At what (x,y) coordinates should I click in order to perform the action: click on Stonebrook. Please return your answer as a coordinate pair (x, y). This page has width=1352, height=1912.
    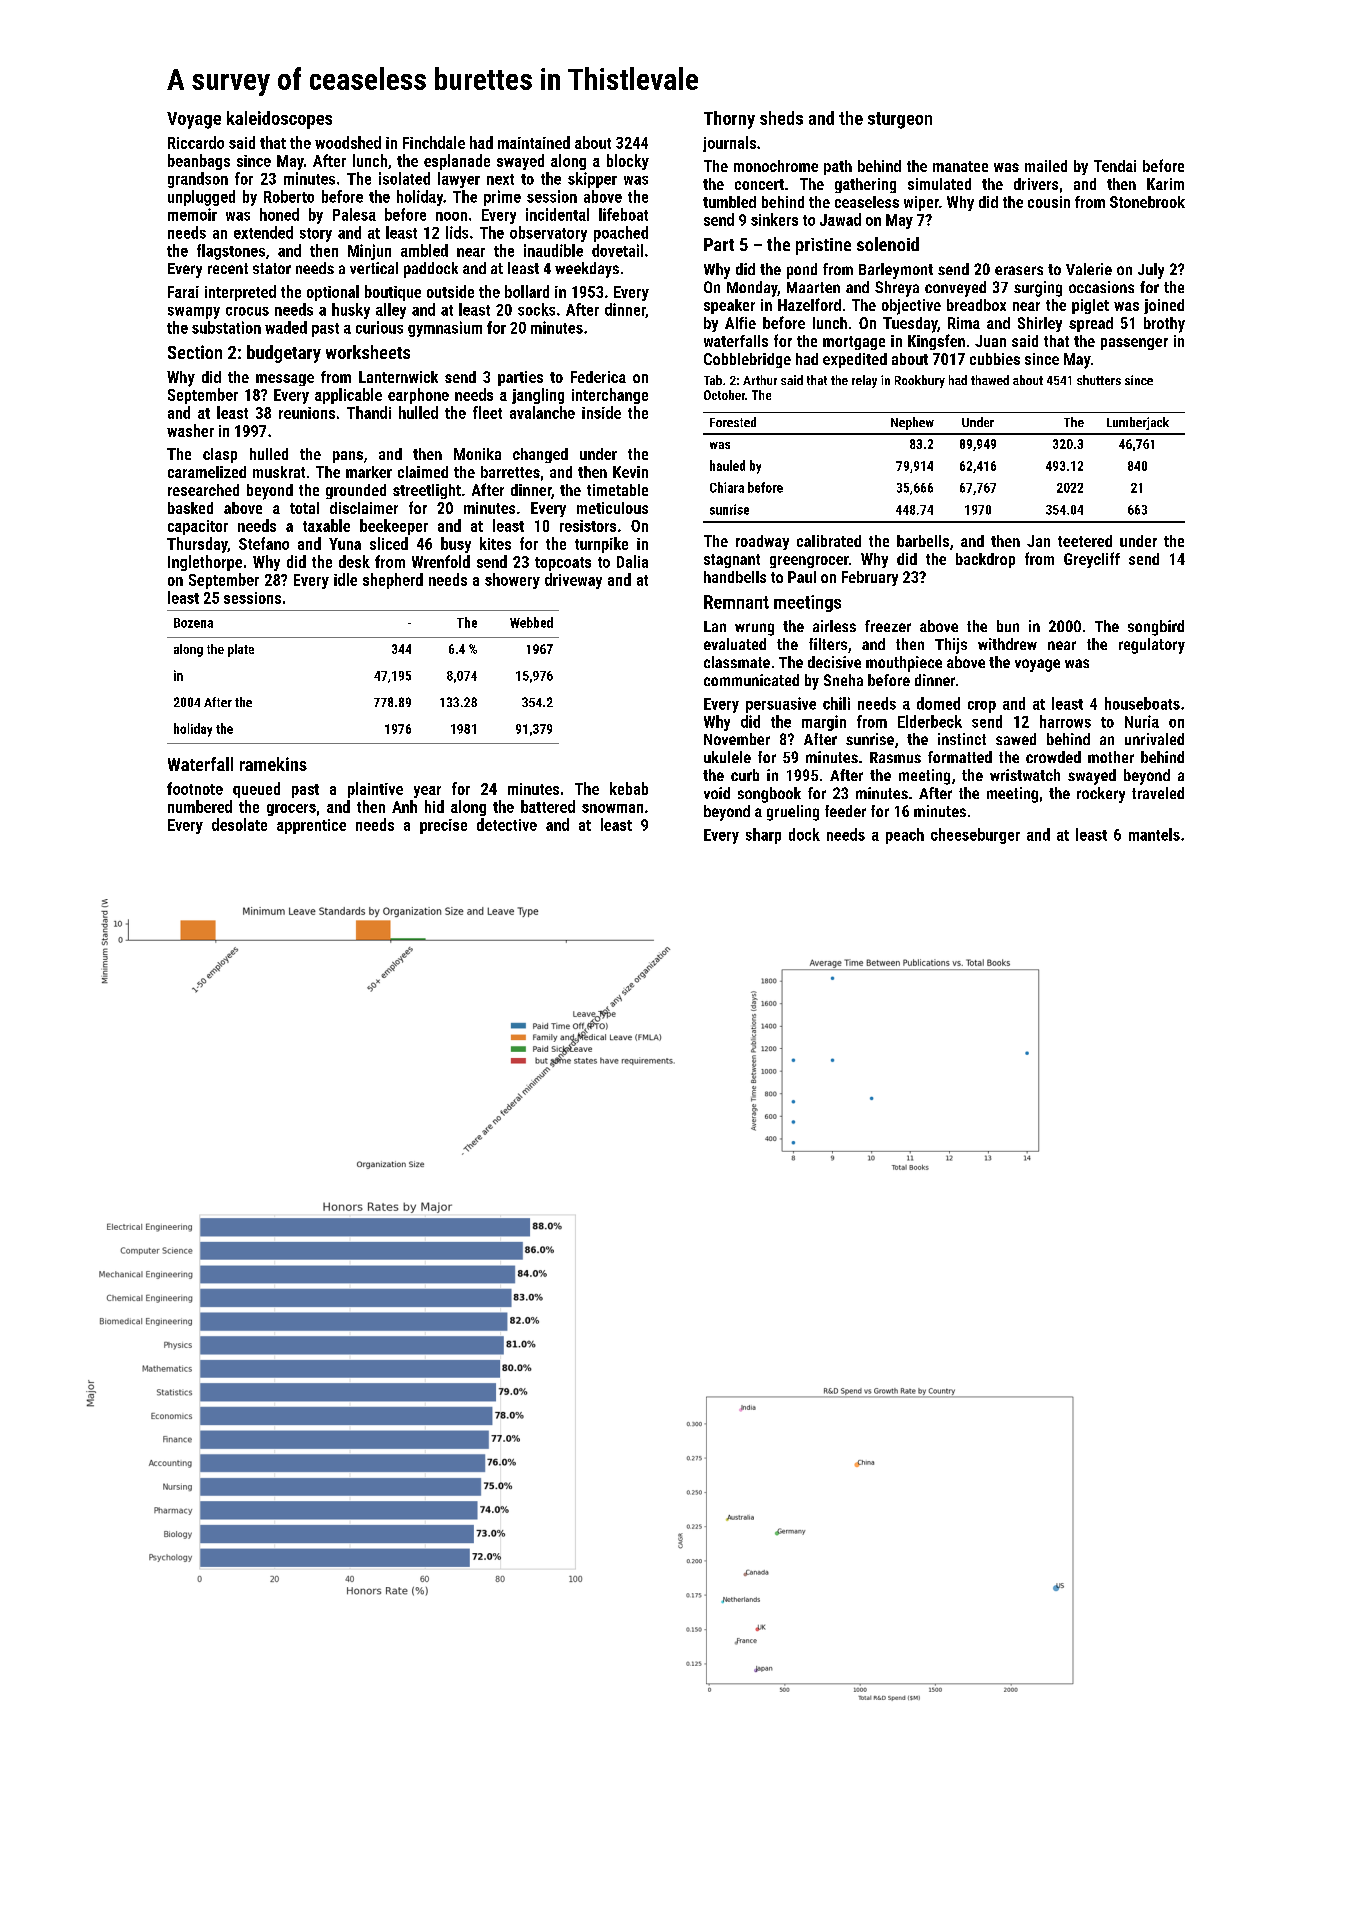
    Looking at the image, I should click on (1147, 202).
